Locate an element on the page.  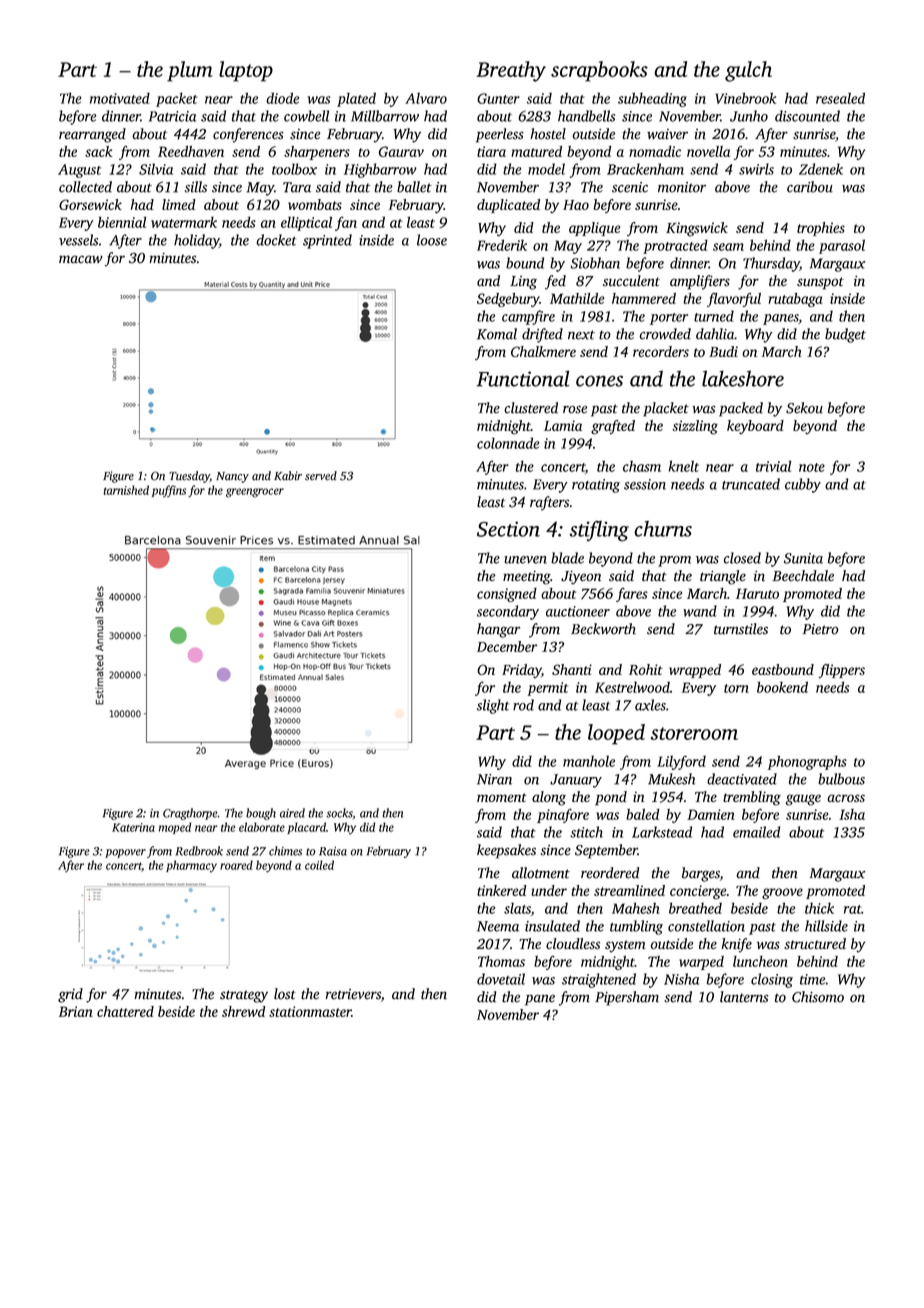
Alvaro is located at coordinates (426, 98).
